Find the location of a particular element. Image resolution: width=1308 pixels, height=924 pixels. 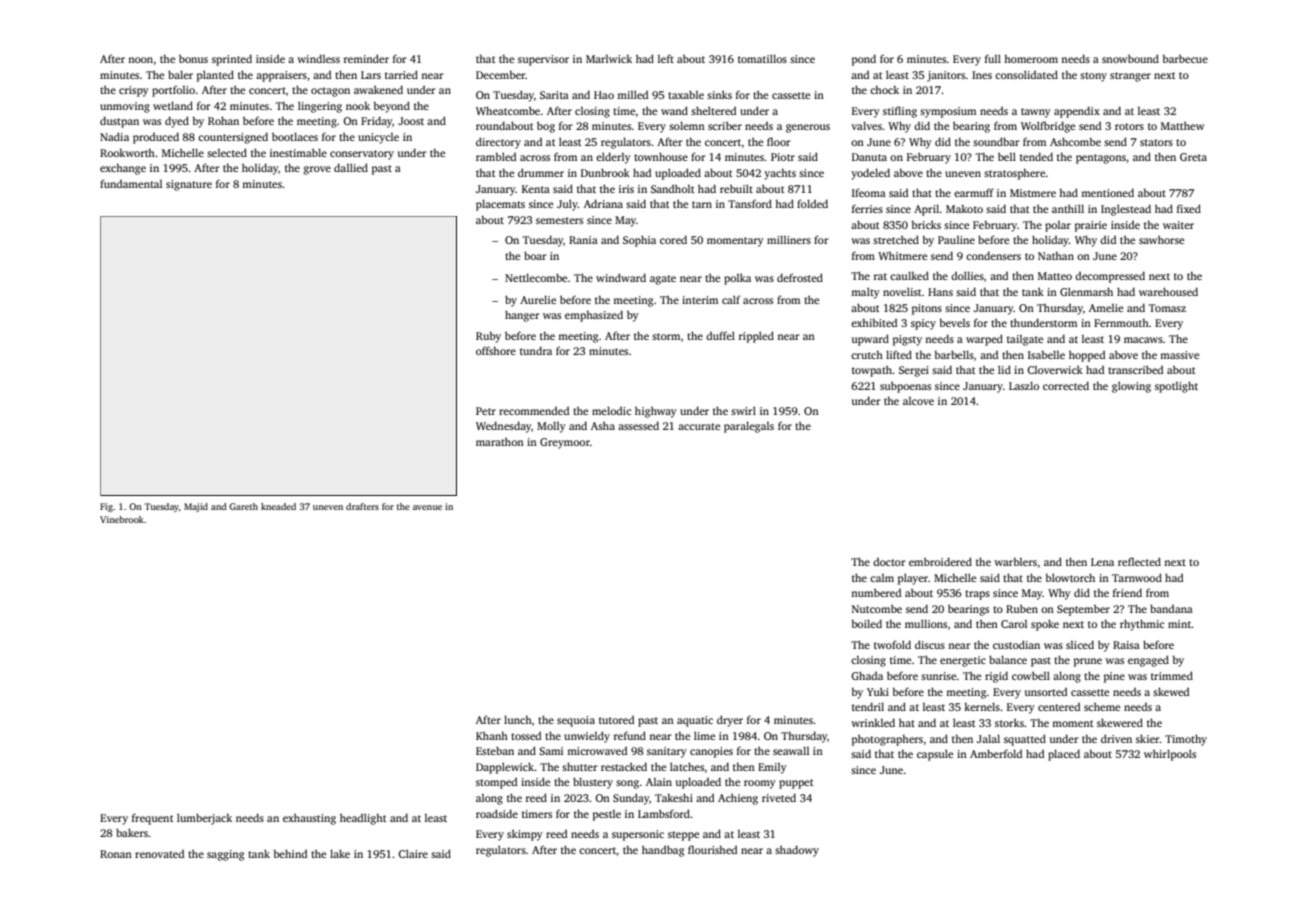

Greymoor is located at coordinates (565, 443).
